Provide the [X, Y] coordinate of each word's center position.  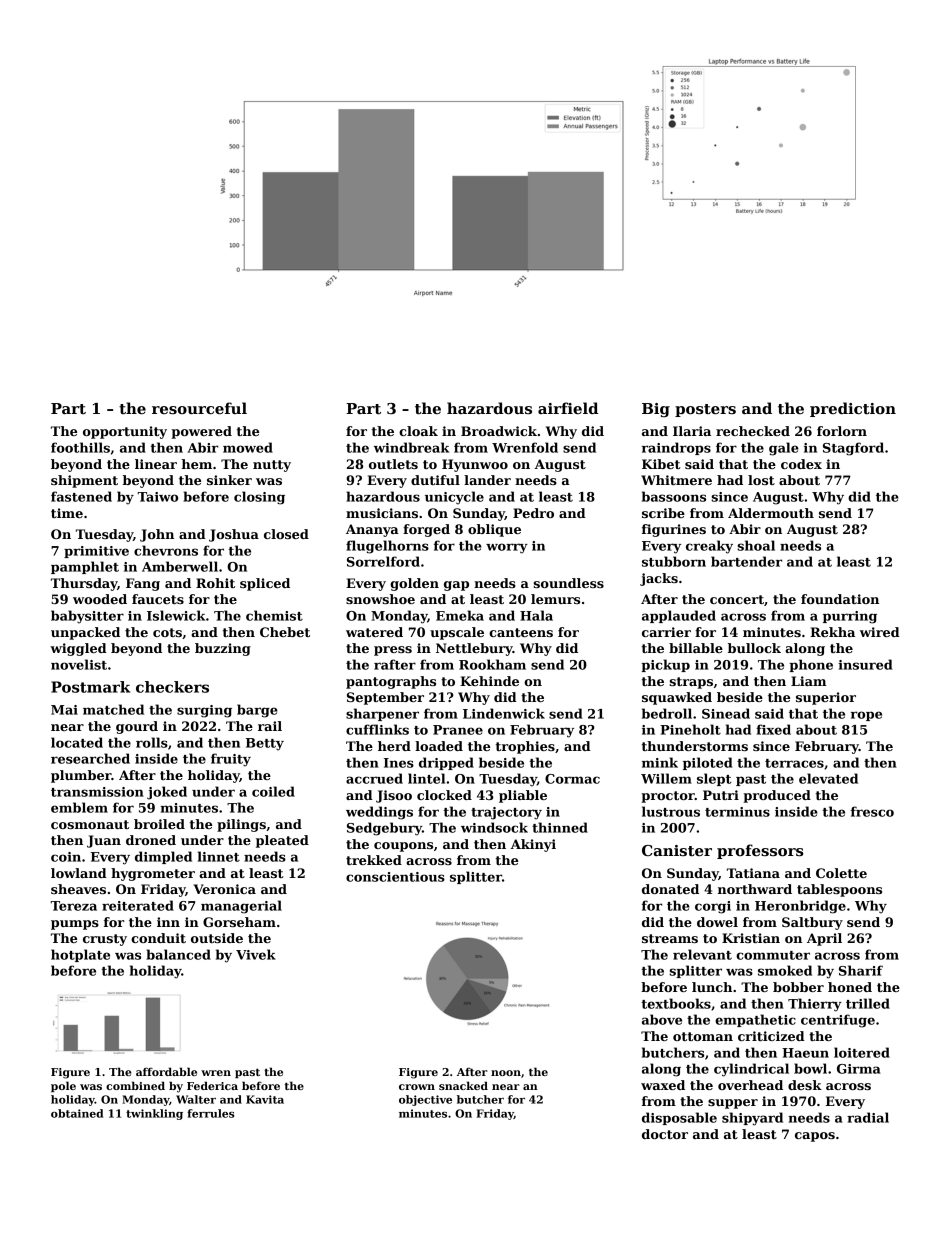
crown [417, 1087]
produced [777, 796]
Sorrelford [383, 561]
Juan [104, 841]
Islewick [176, 615]
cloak [418, 431]
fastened [81, 496]
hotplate [80, 955]
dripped [446, 763]
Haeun [805, 1053]
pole [63, 1086]
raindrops [676, 448]
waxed [663, 1085]
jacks [659, 579]
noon [506, 1073]
